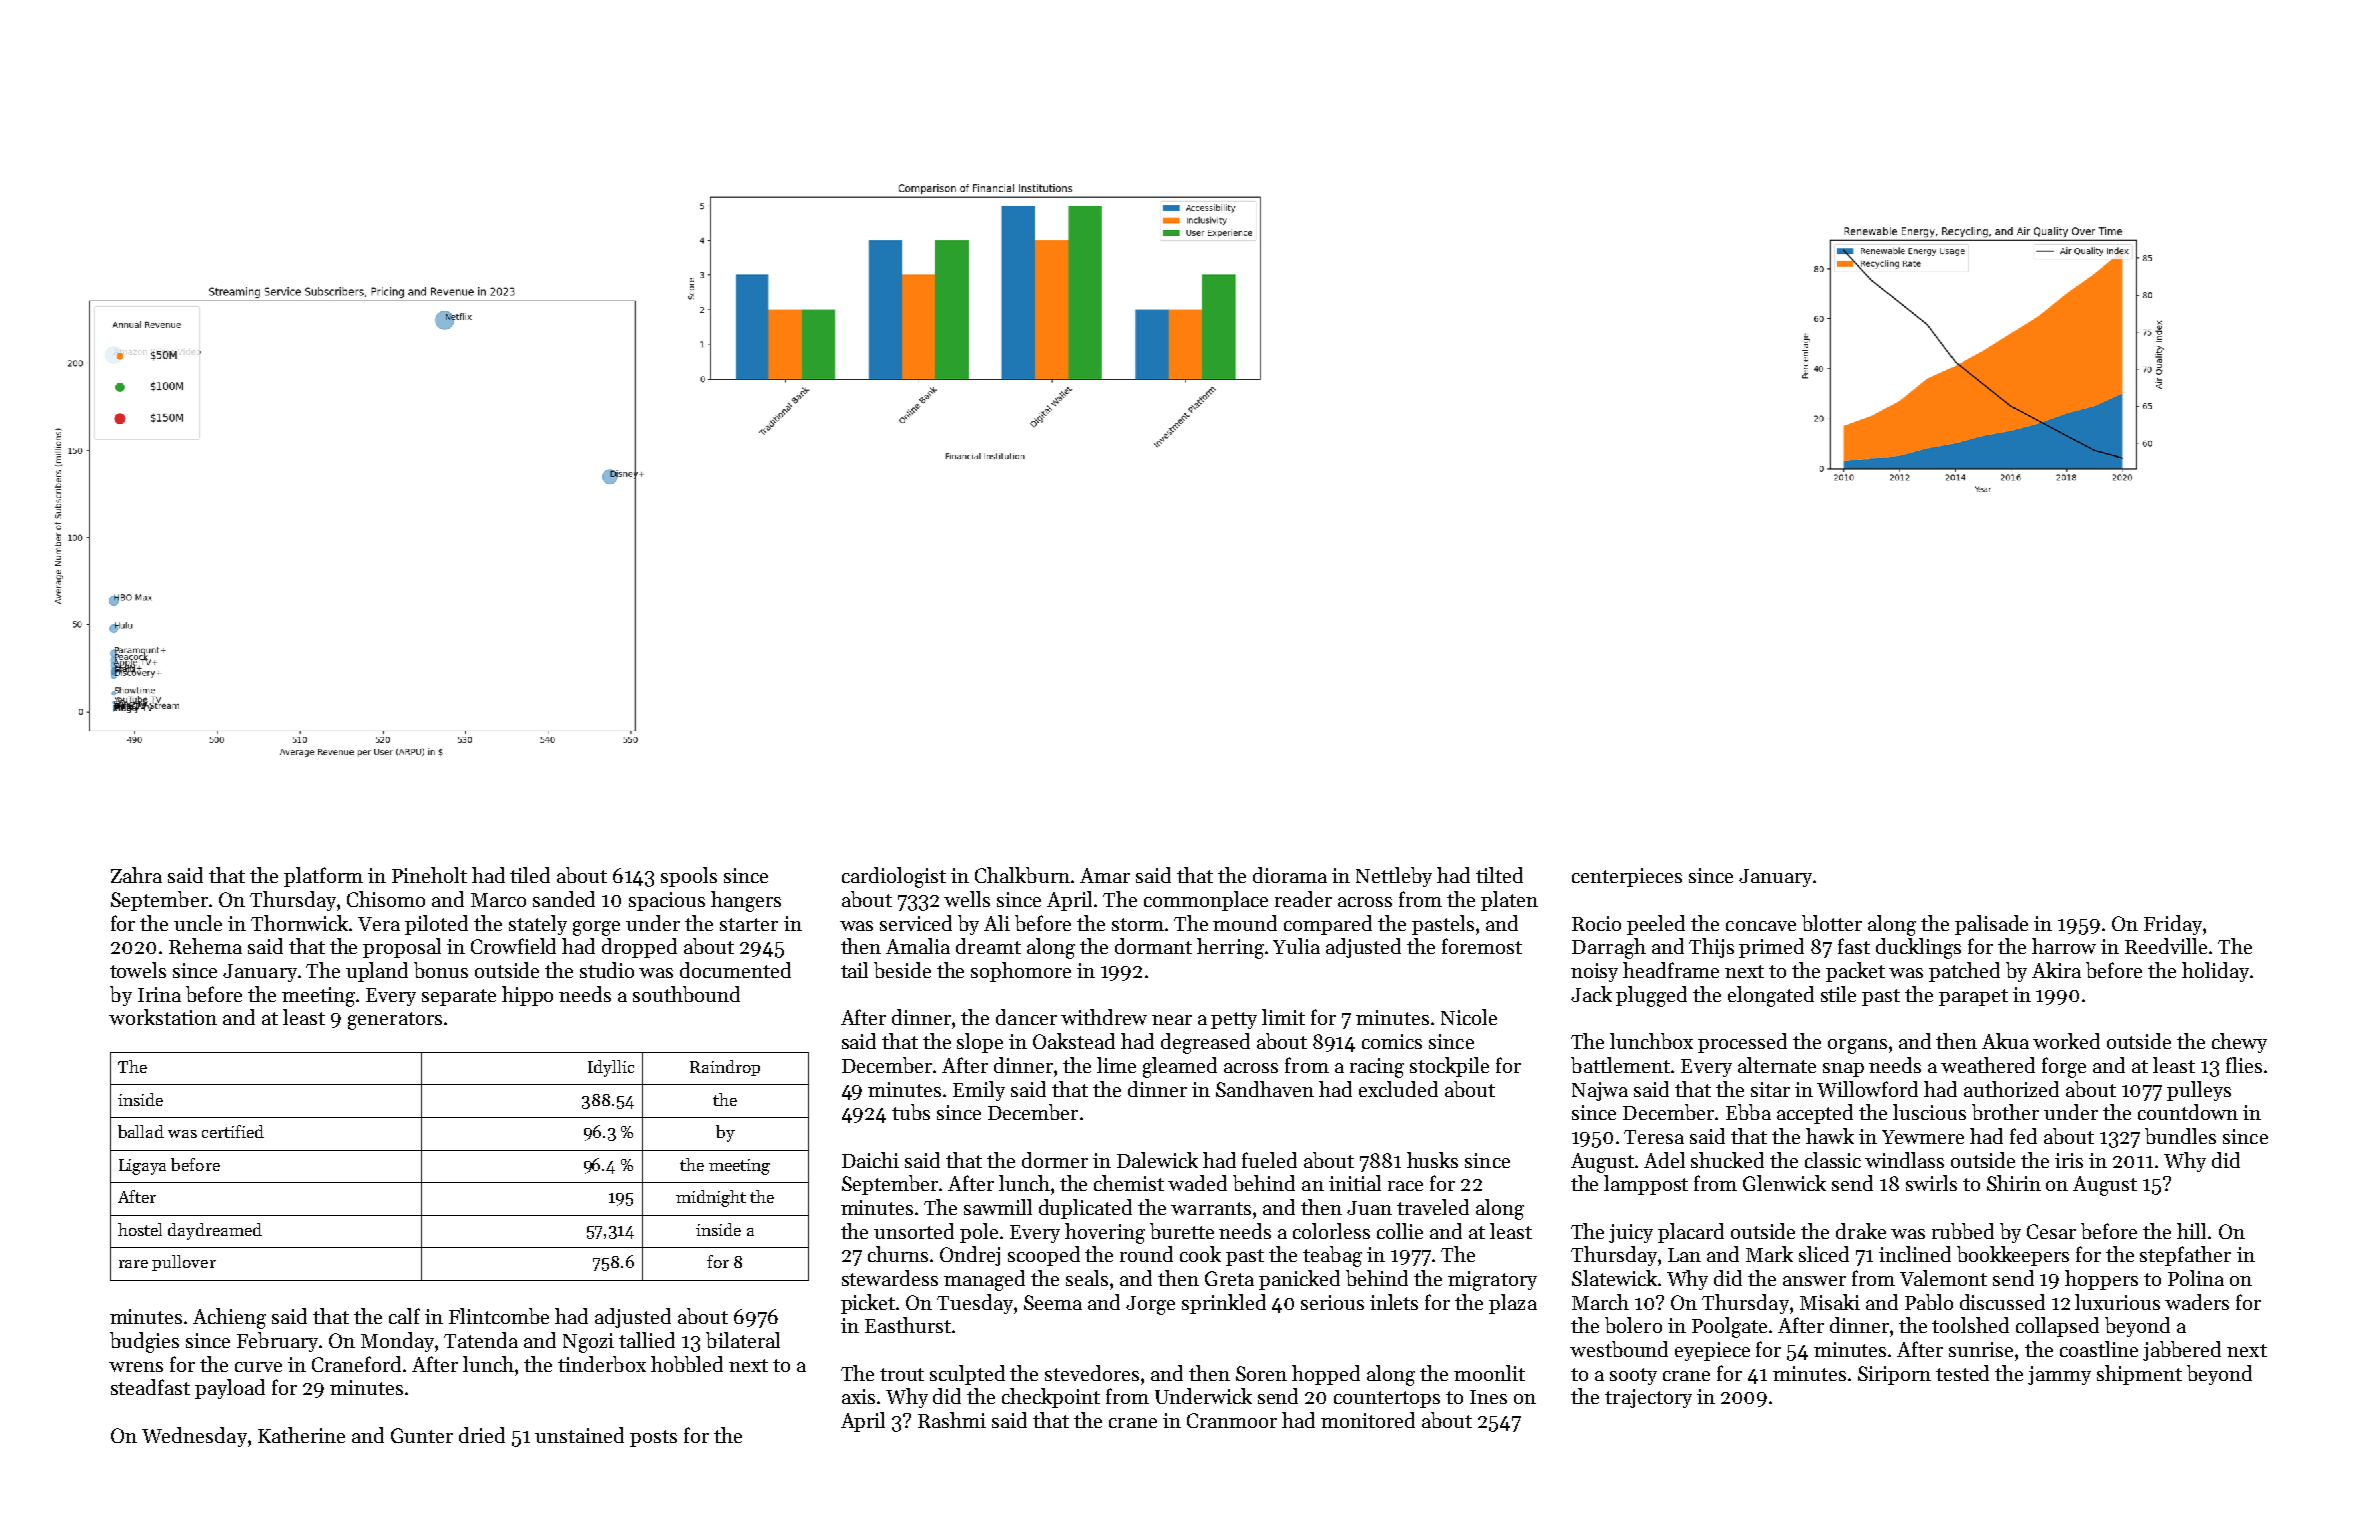 This page has width=2380, height=1540. Describe the element at coordinates (215, 1231) in the page. I see `daydreamed` at that location.
